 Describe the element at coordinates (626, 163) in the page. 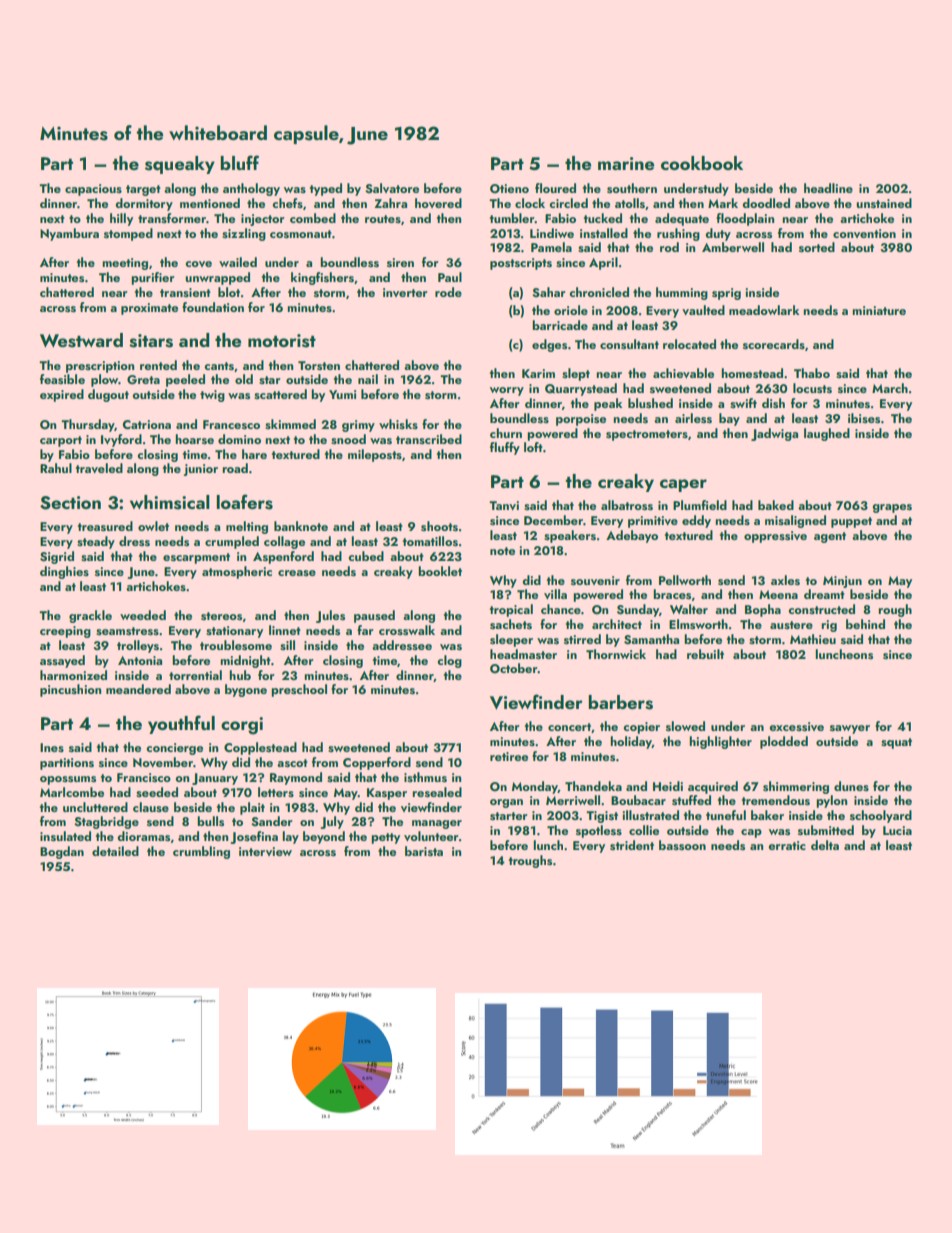

I see `marine` at that location.
